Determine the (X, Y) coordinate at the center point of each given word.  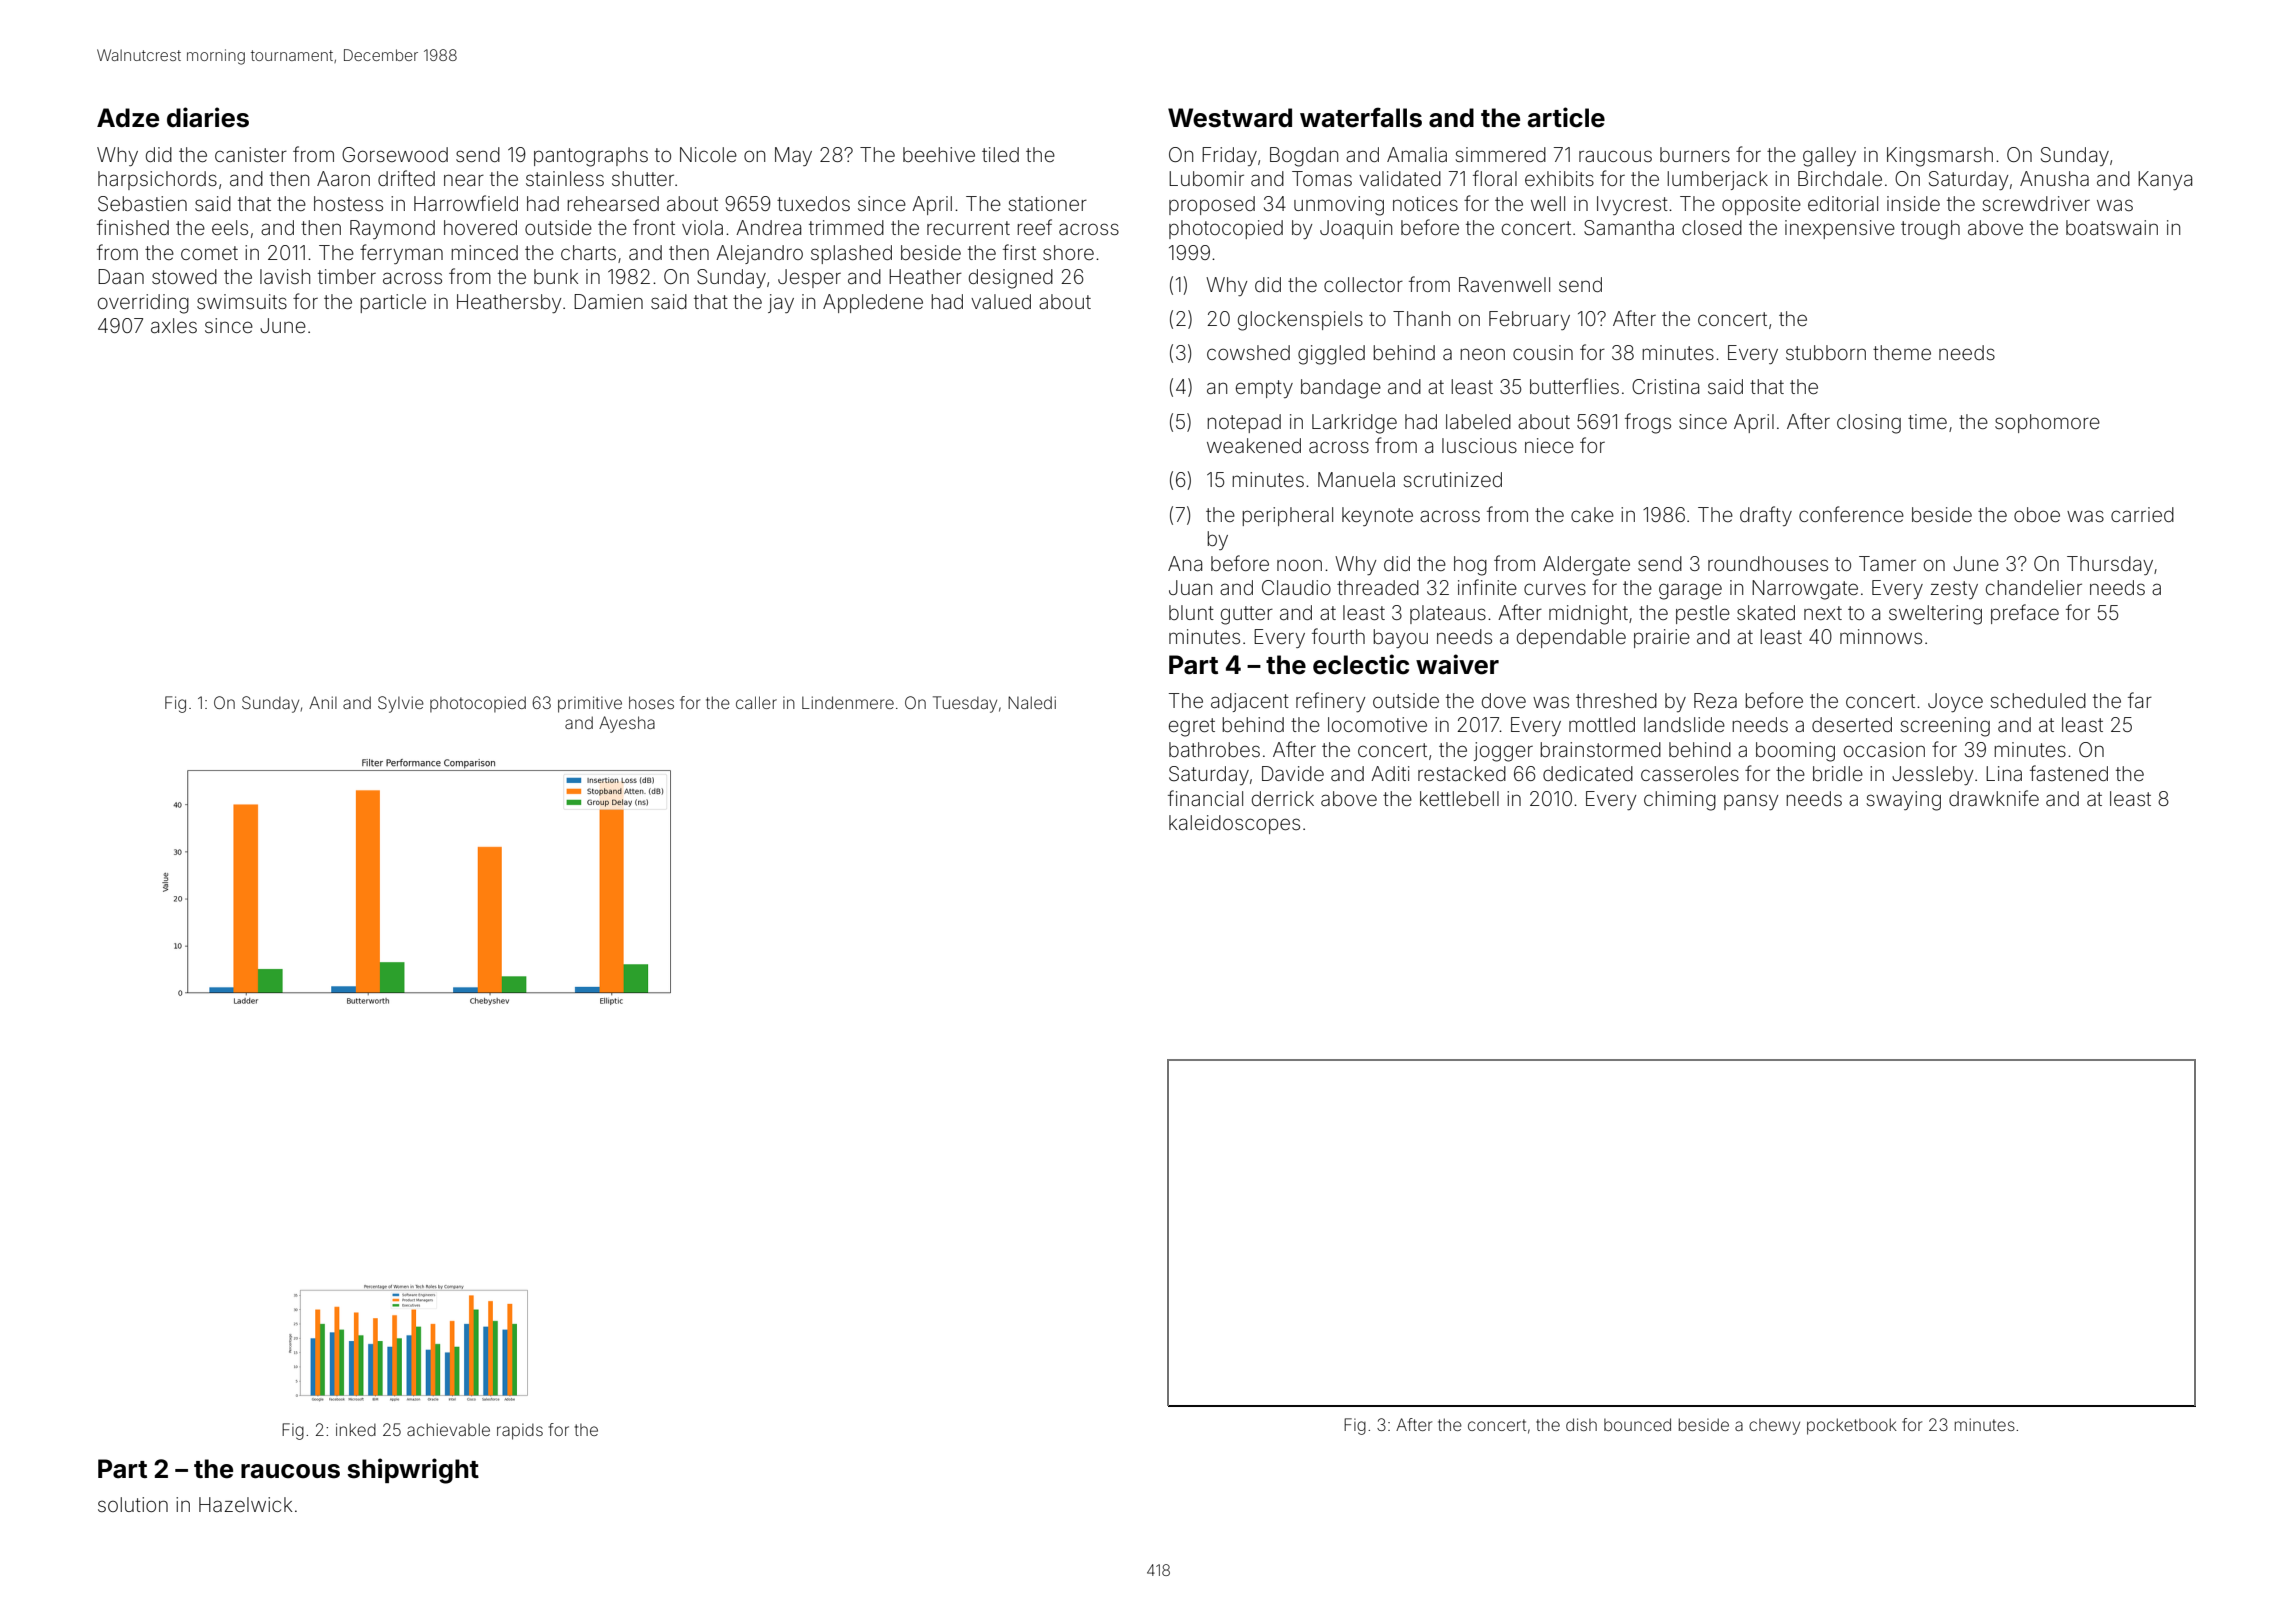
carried (2142, 514)
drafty (1766, 516)
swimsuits (242, 301)
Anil (323, 702)
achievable (448, 1429)
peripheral (1287, 516)
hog (1470, 566)
